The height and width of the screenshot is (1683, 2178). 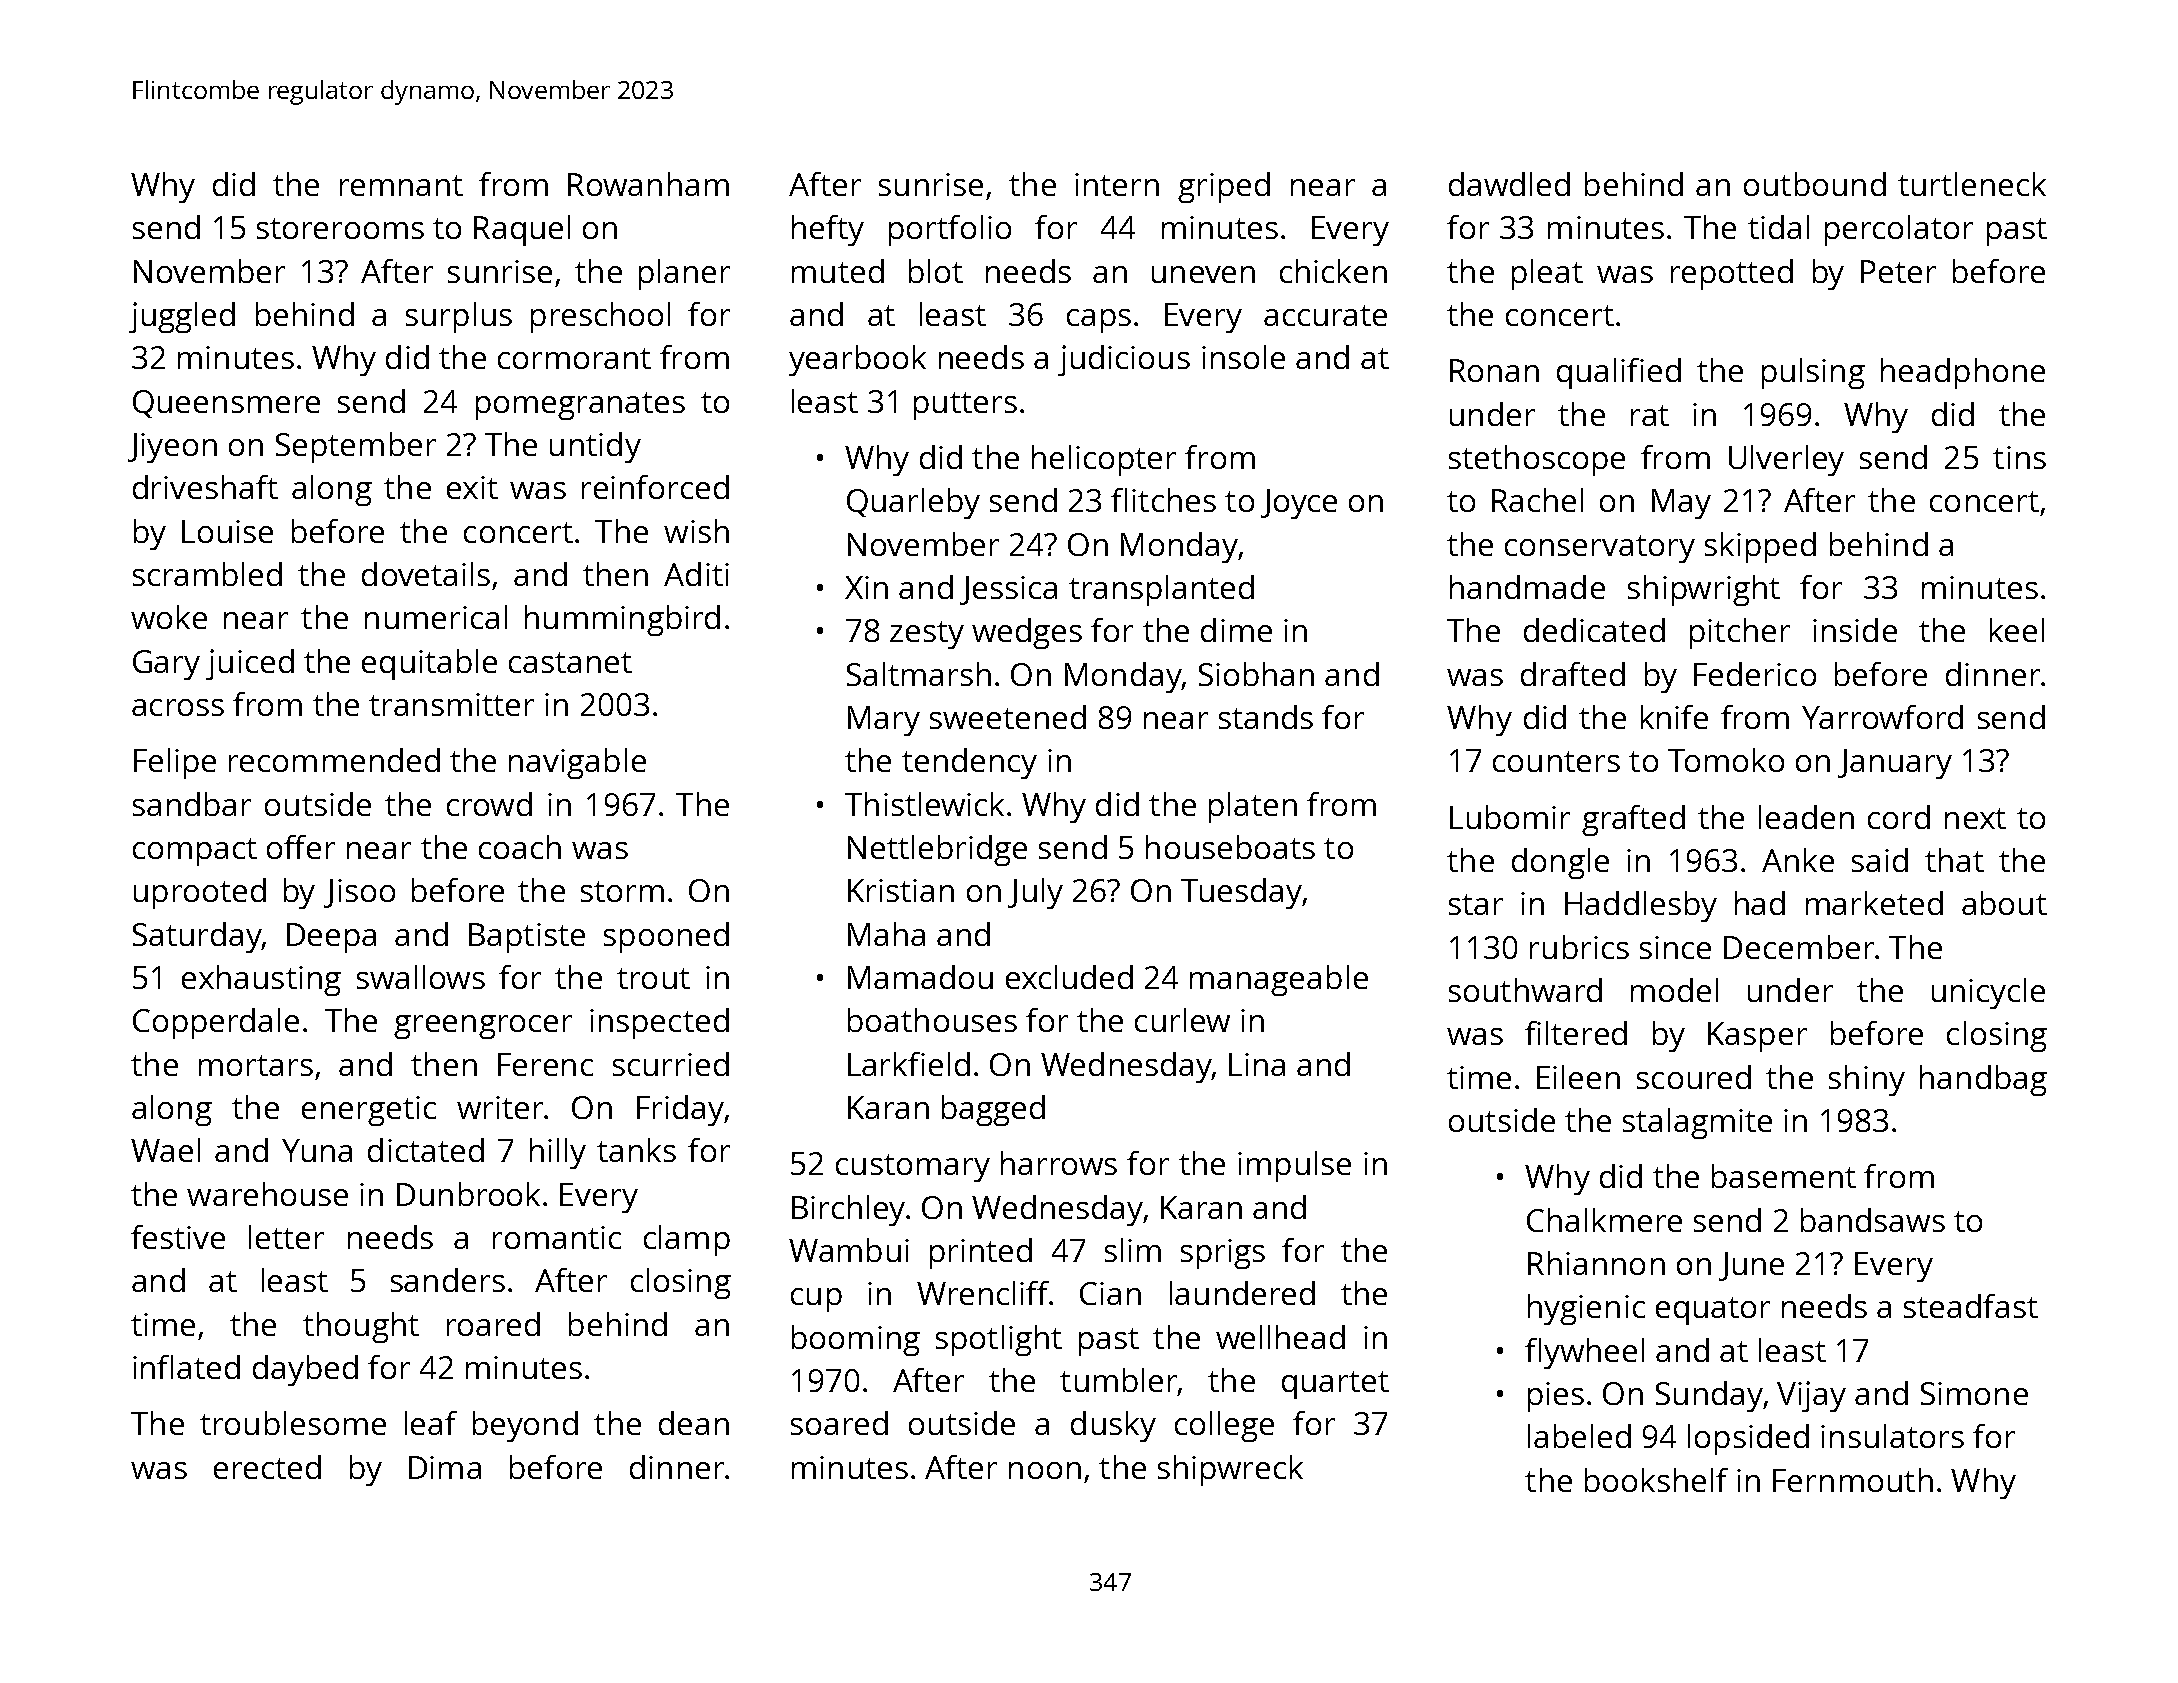 What do you see at coordinates (340, 228) in the screenshot?
I see `storerooms` at bounding box center [340, 228].
